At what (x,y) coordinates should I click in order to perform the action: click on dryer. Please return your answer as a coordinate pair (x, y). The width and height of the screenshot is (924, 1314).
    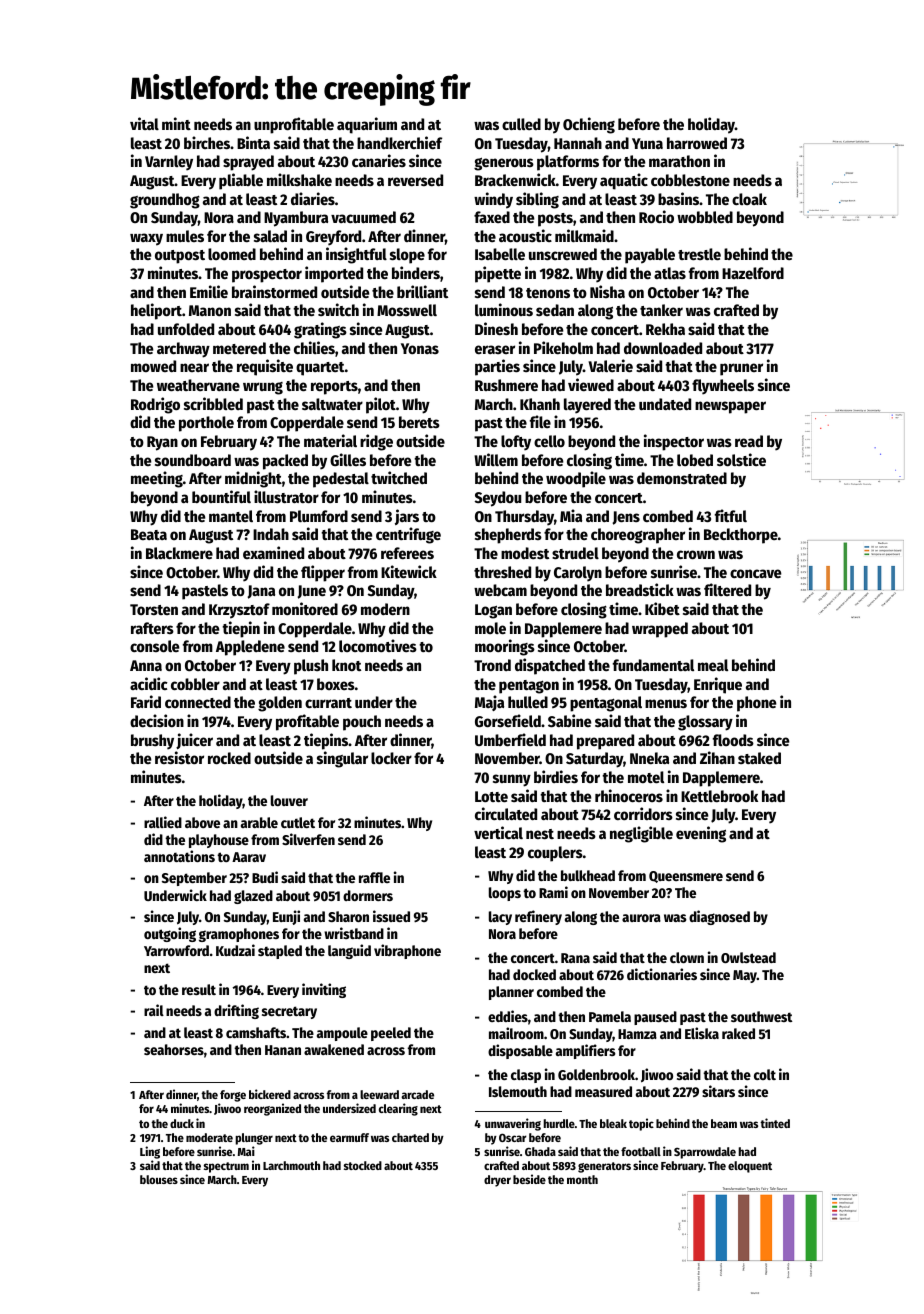
    Looking at the image, I should click on (497, 1181).
